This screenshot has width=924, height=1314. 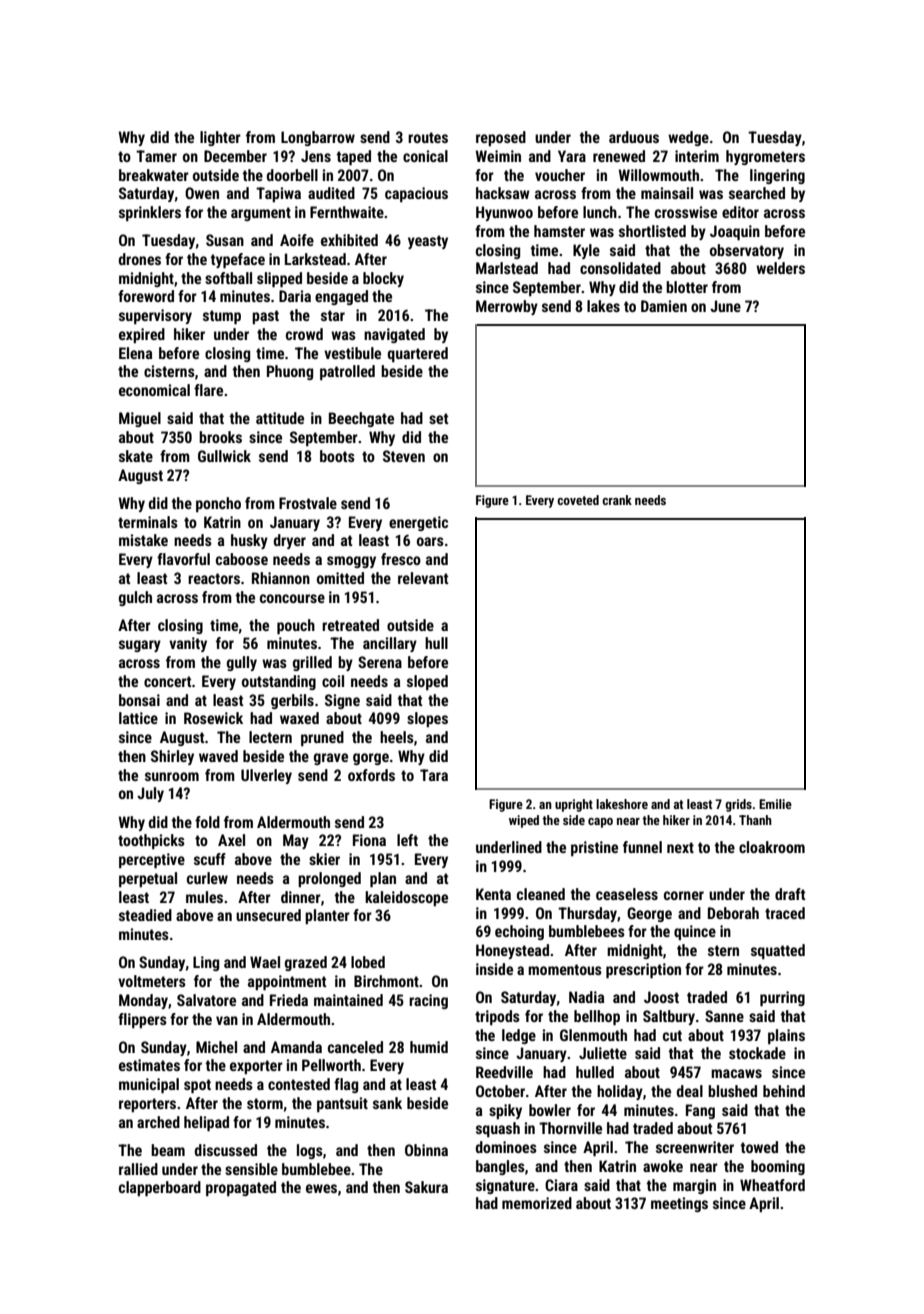 What do you see at coordinates (318, 138) in the screenshot?
I see `Longbarrow` at bounding box center [318, 138].
